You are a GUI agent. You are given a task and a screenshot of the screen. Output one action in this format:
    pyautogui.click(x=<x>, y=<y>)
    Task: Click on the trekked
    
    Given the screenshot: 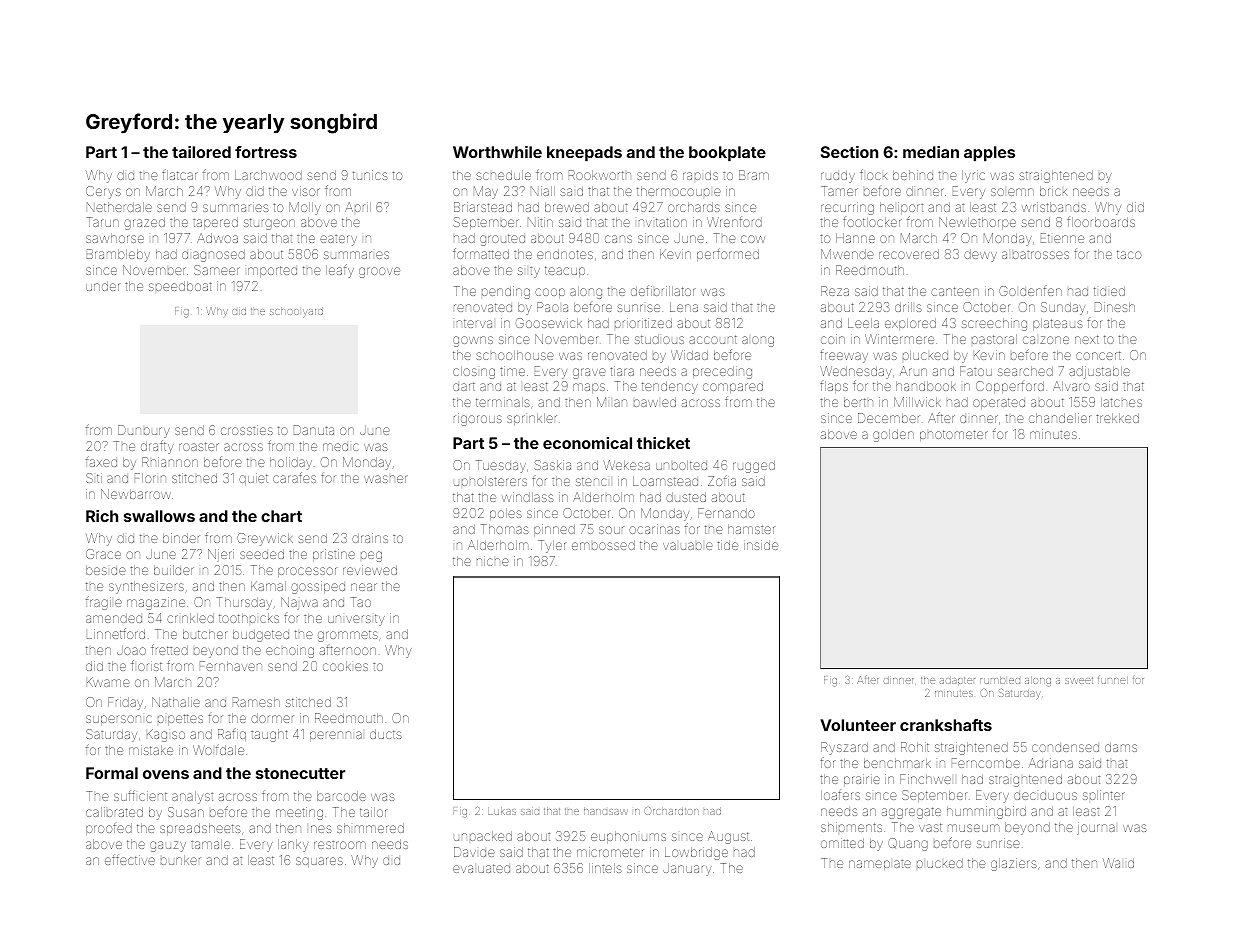 What is the action you would take?
    pyautogui.click(x=1117, y=418)
